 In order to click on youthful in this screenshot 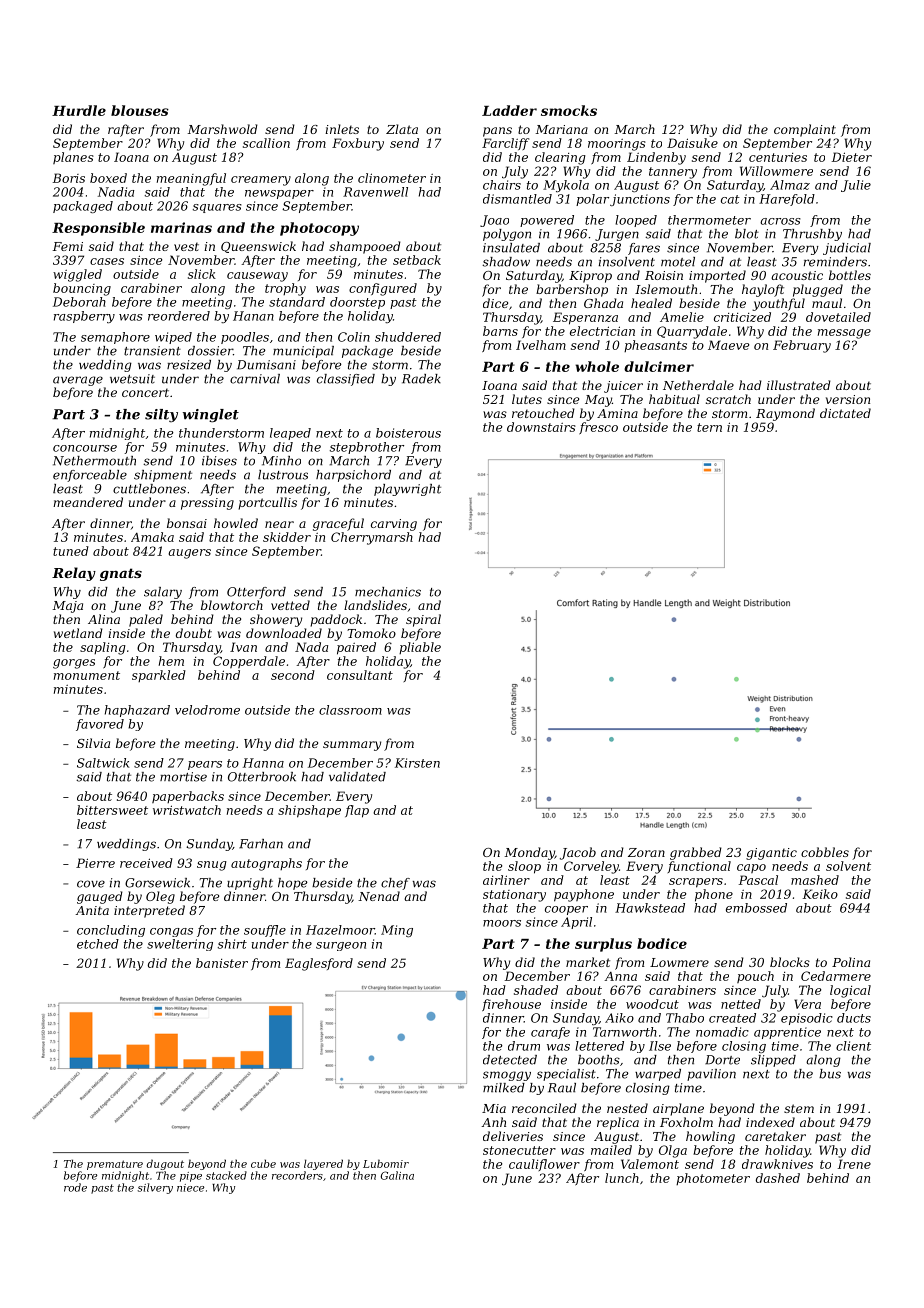, I will do `click(778, 304)`.
